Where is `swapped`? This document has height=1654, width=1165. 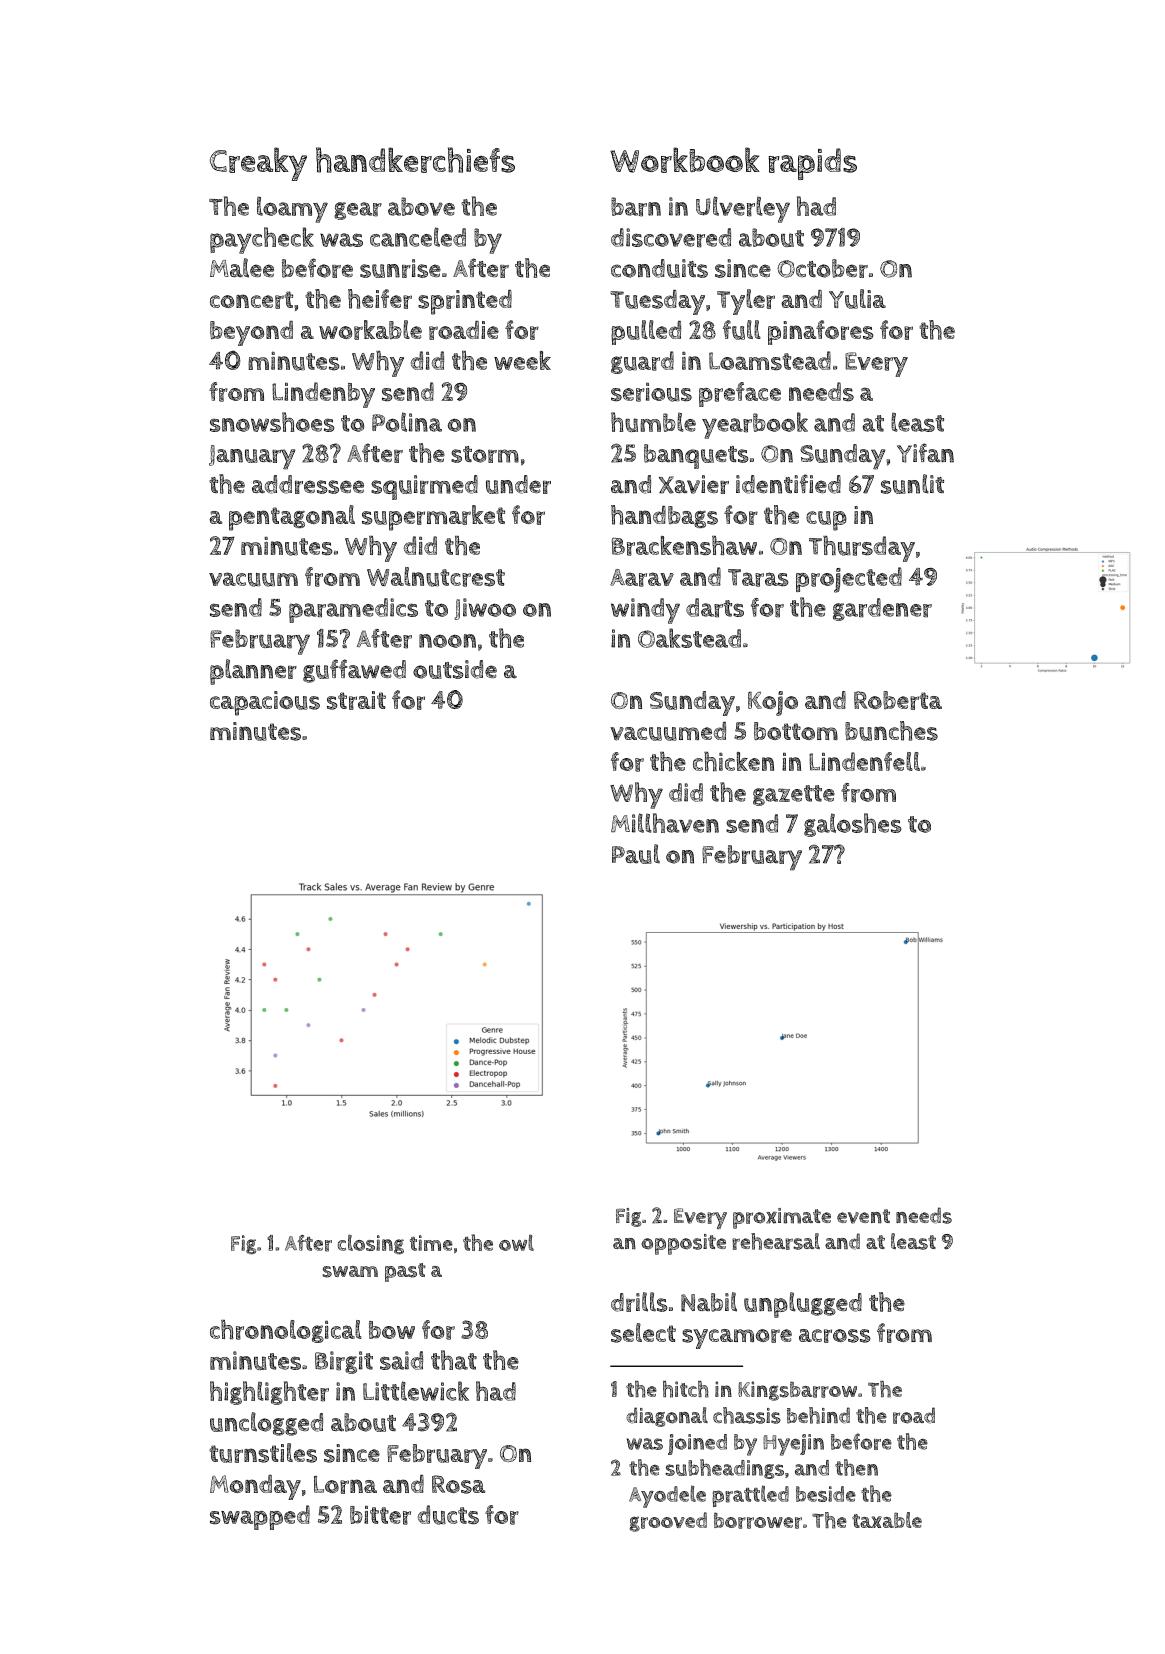
swapped is located at coordinates (260, 1517).
